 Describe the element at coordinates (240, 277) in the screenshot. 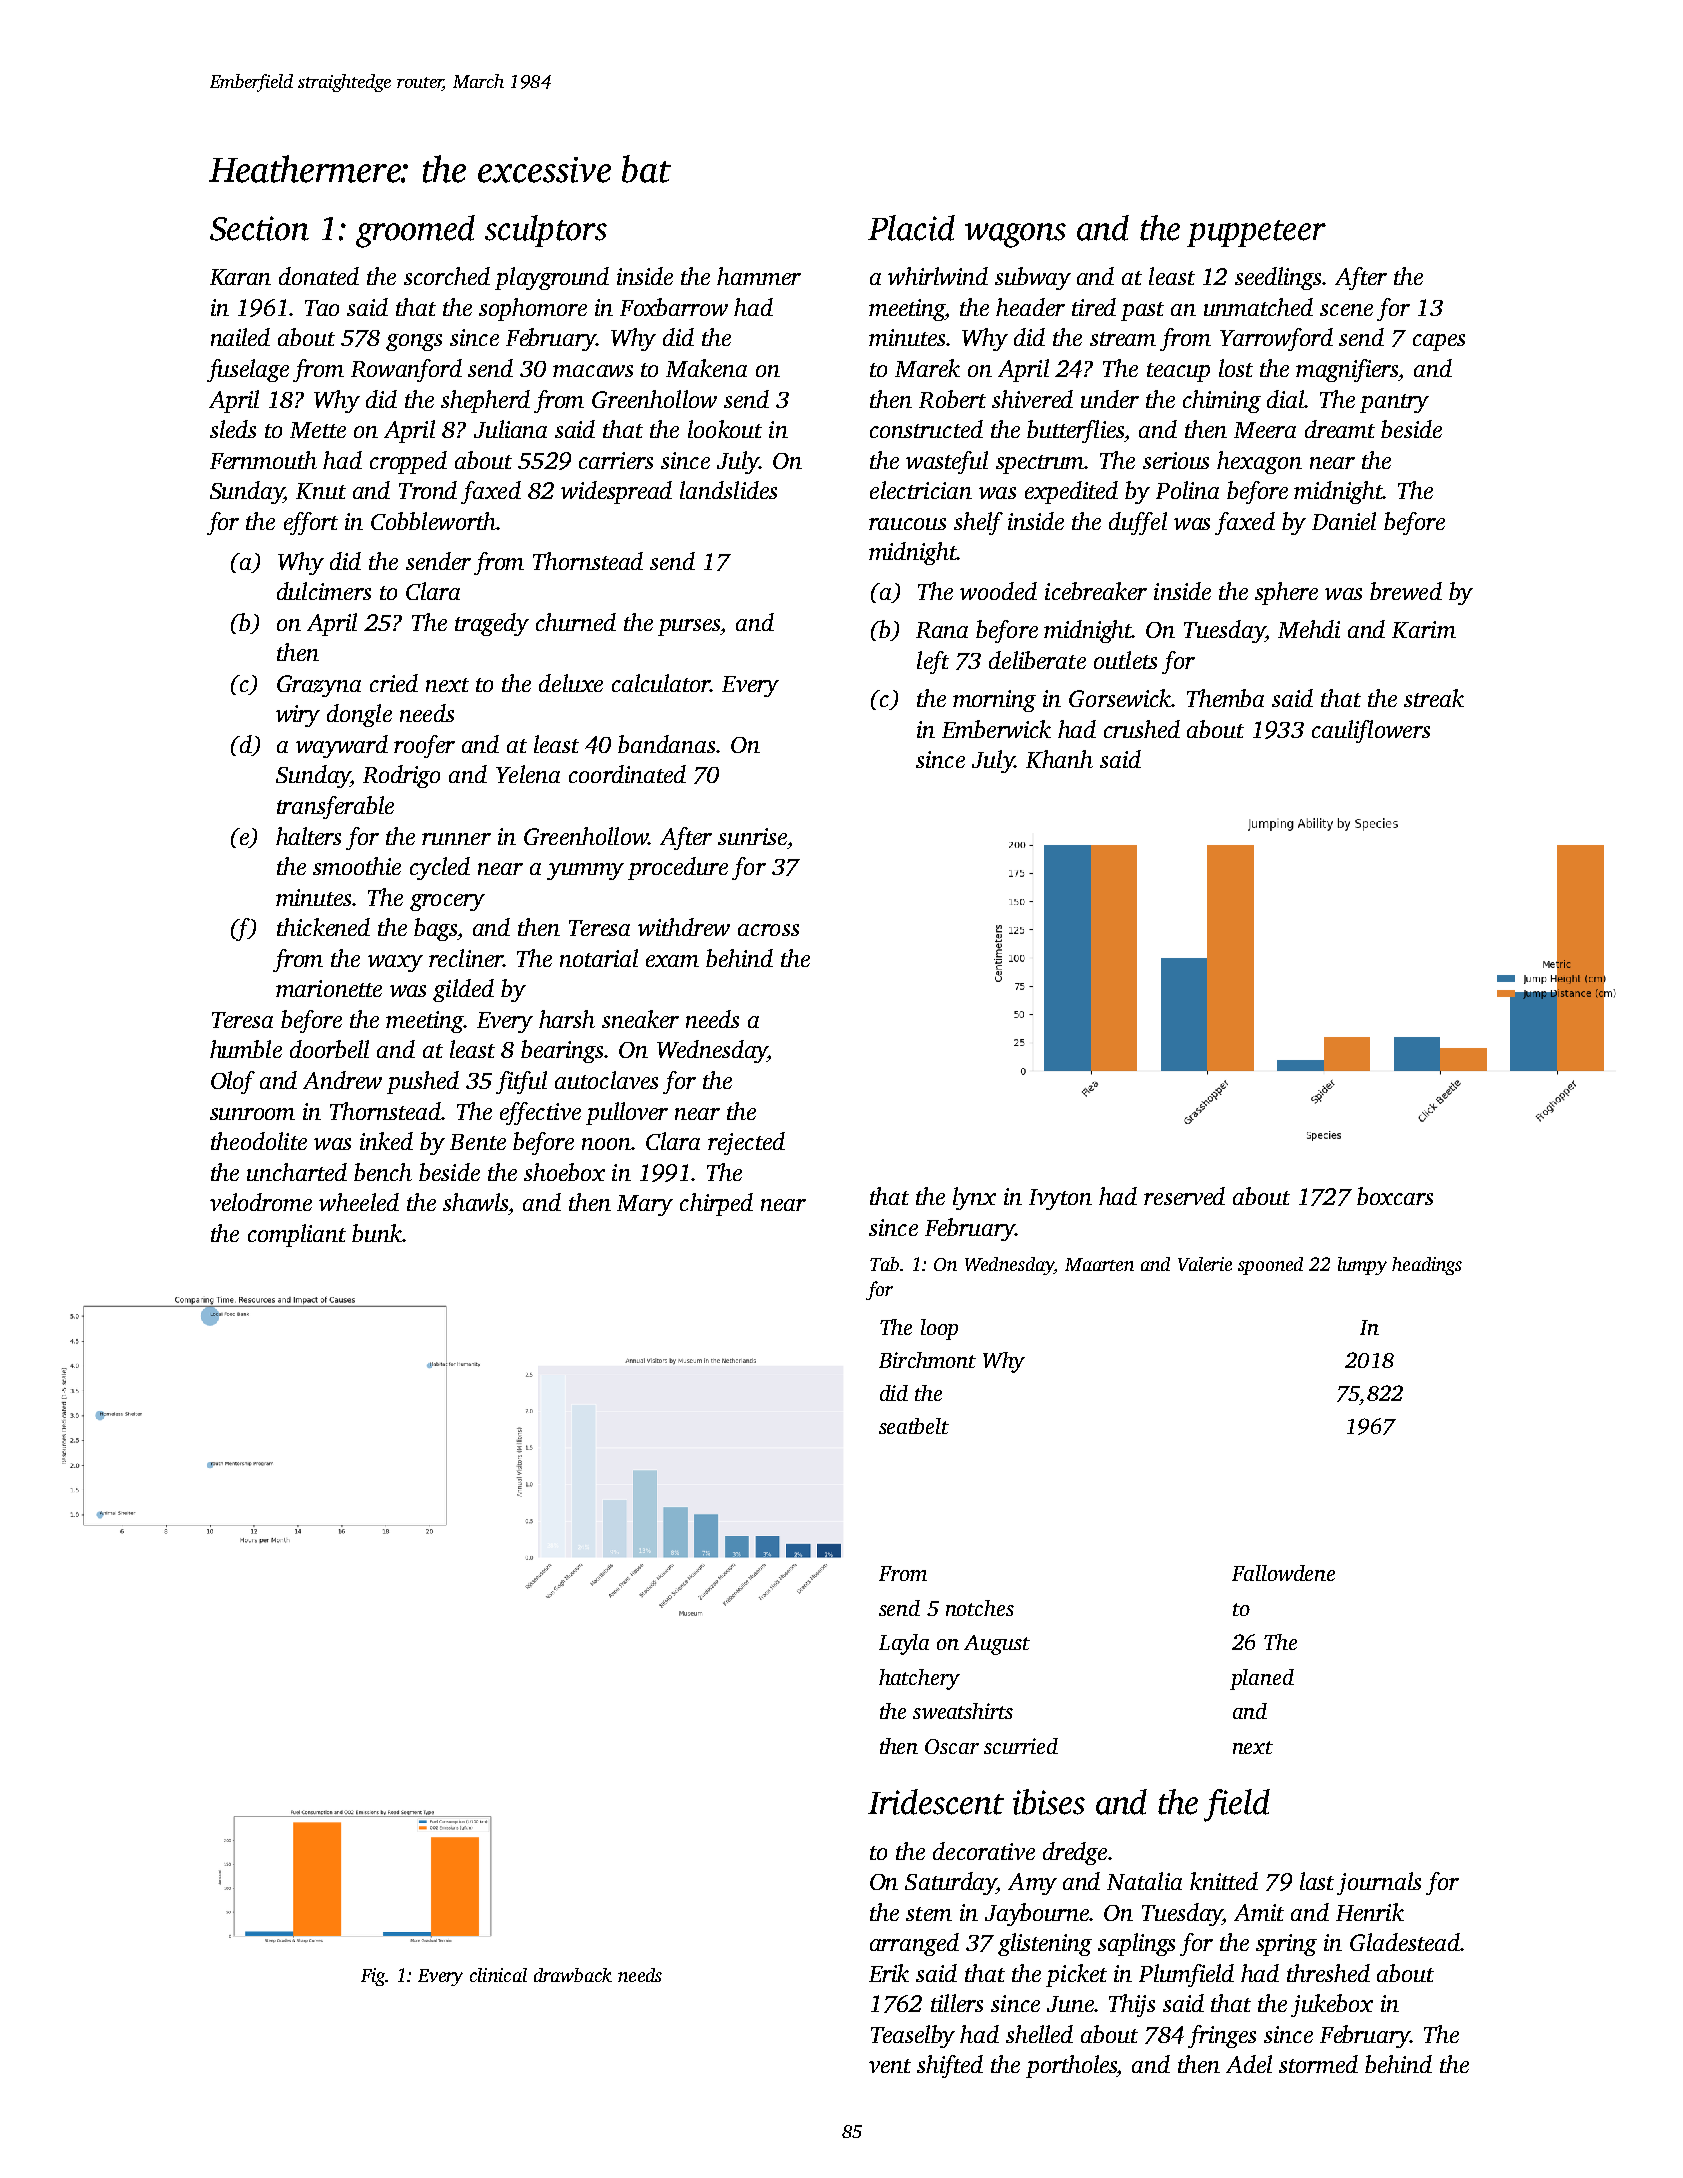

I see `Karan` at that location.
